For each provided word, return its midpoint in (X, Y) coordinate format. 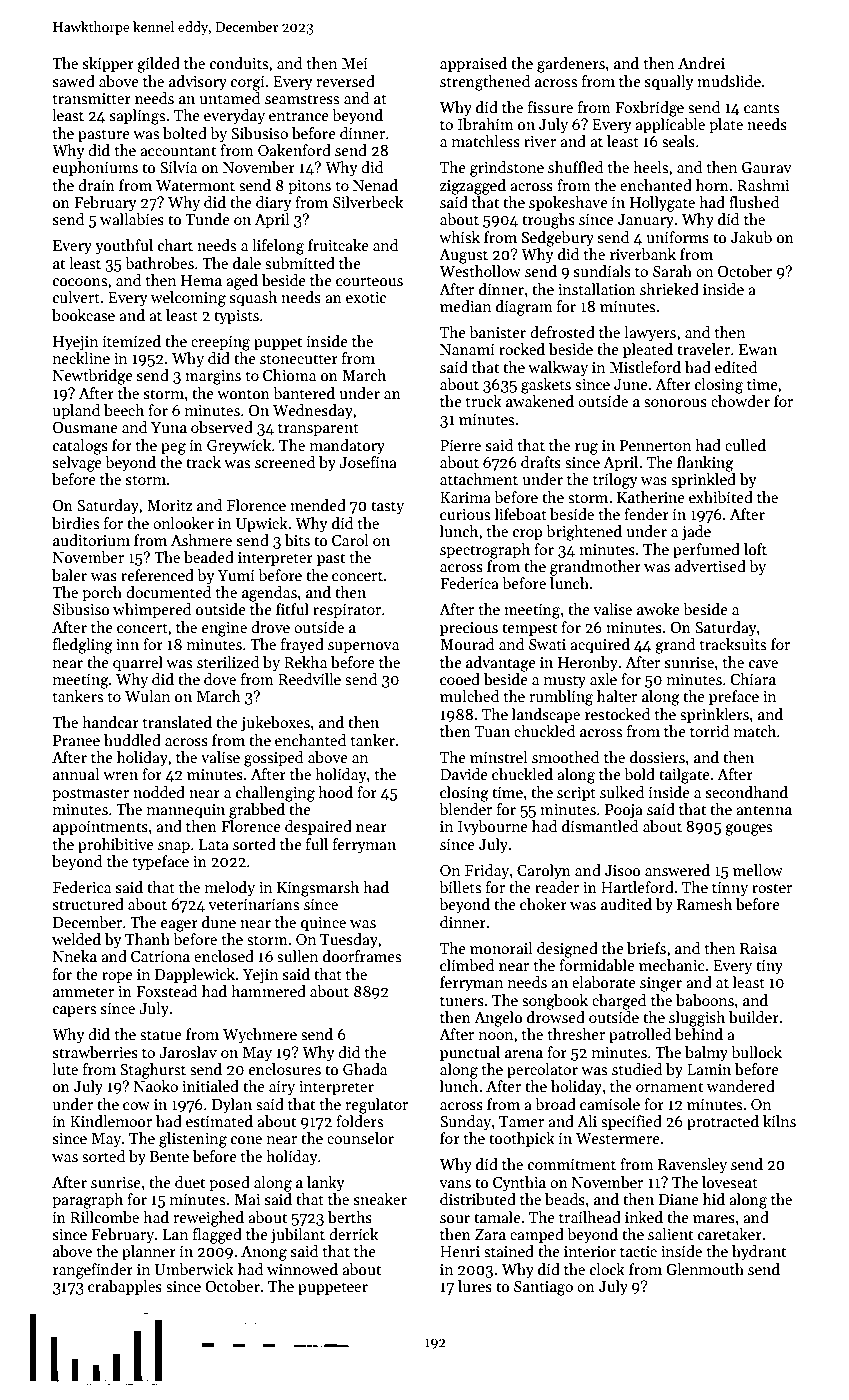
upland (76, 411)
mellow (758, 870)
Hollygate (662, 204)
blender (465, 809)
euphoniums (95, 168)
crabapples (125, 1287)
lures (475, 1286)
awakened (540, 401)
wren (120, 776)
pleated (648, 350)
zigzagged (473, 187)
